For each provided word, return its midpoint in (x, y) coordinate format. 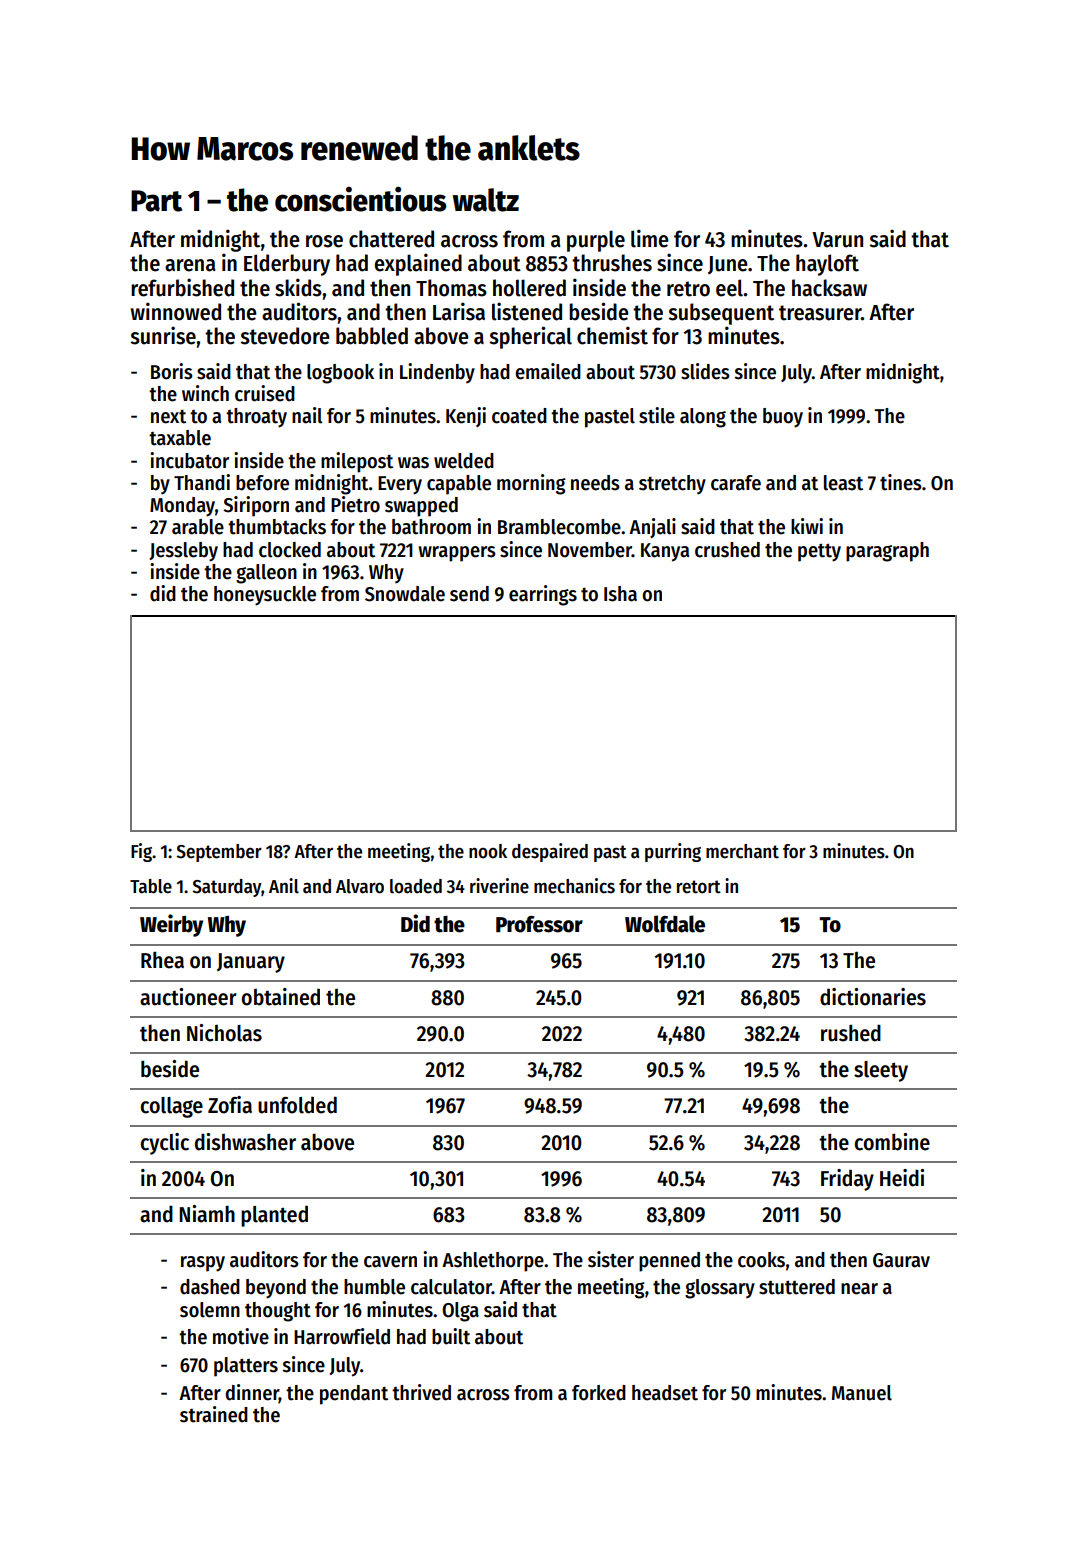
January (251, 963)
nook (488, 851)
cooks (761, 1260)
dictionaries (873, 997)
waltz (485, 200)
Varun (837, 240)
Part (156, 201)
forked (599, 1393)
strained (214, 1414)
